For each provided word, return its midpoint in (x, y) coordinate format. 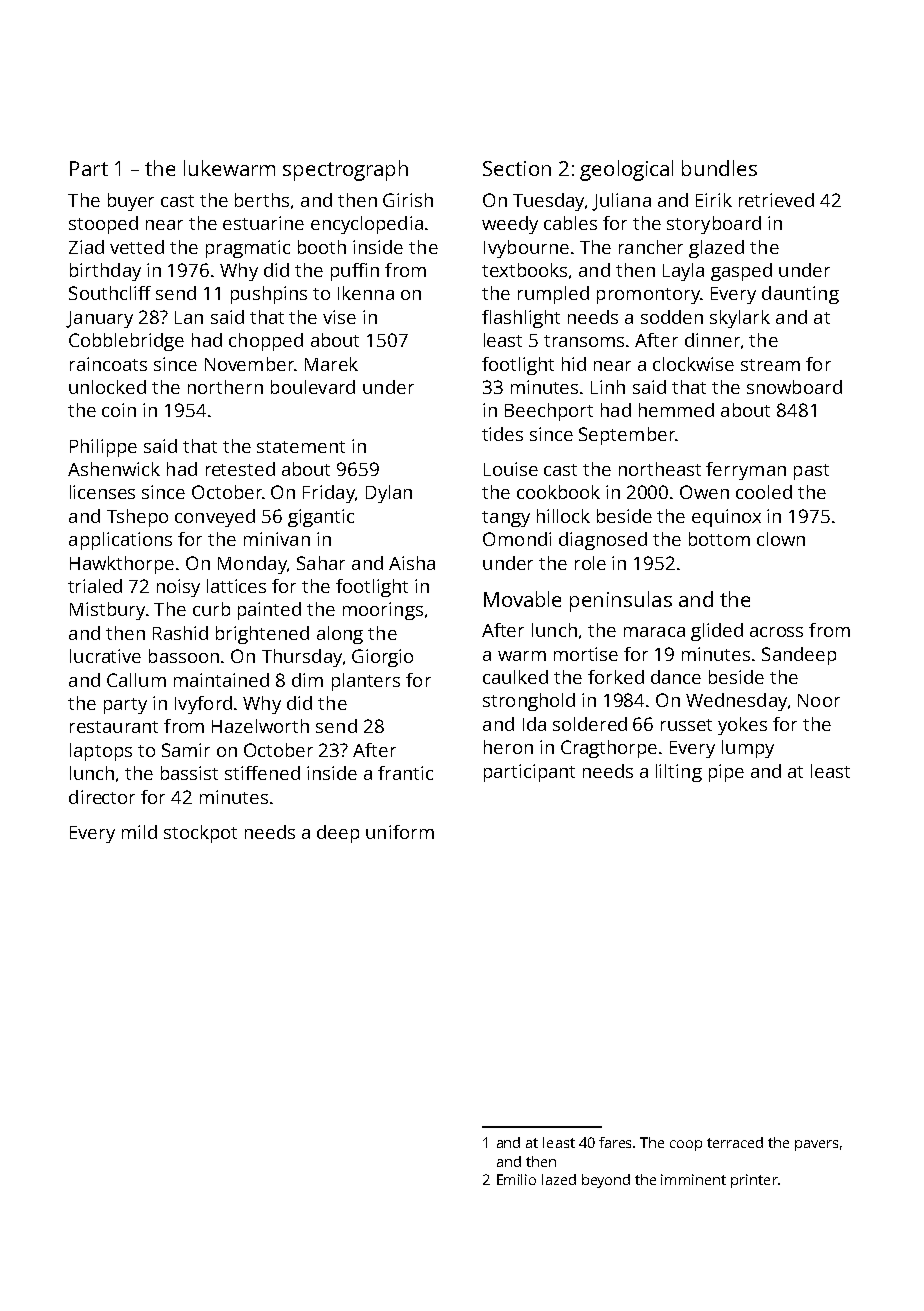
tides (502, 434)
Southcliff (110, 293)
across (776, 632)
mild (139, 832)
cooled (764, 492)
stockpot (200, 834)
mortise (586, 654)
